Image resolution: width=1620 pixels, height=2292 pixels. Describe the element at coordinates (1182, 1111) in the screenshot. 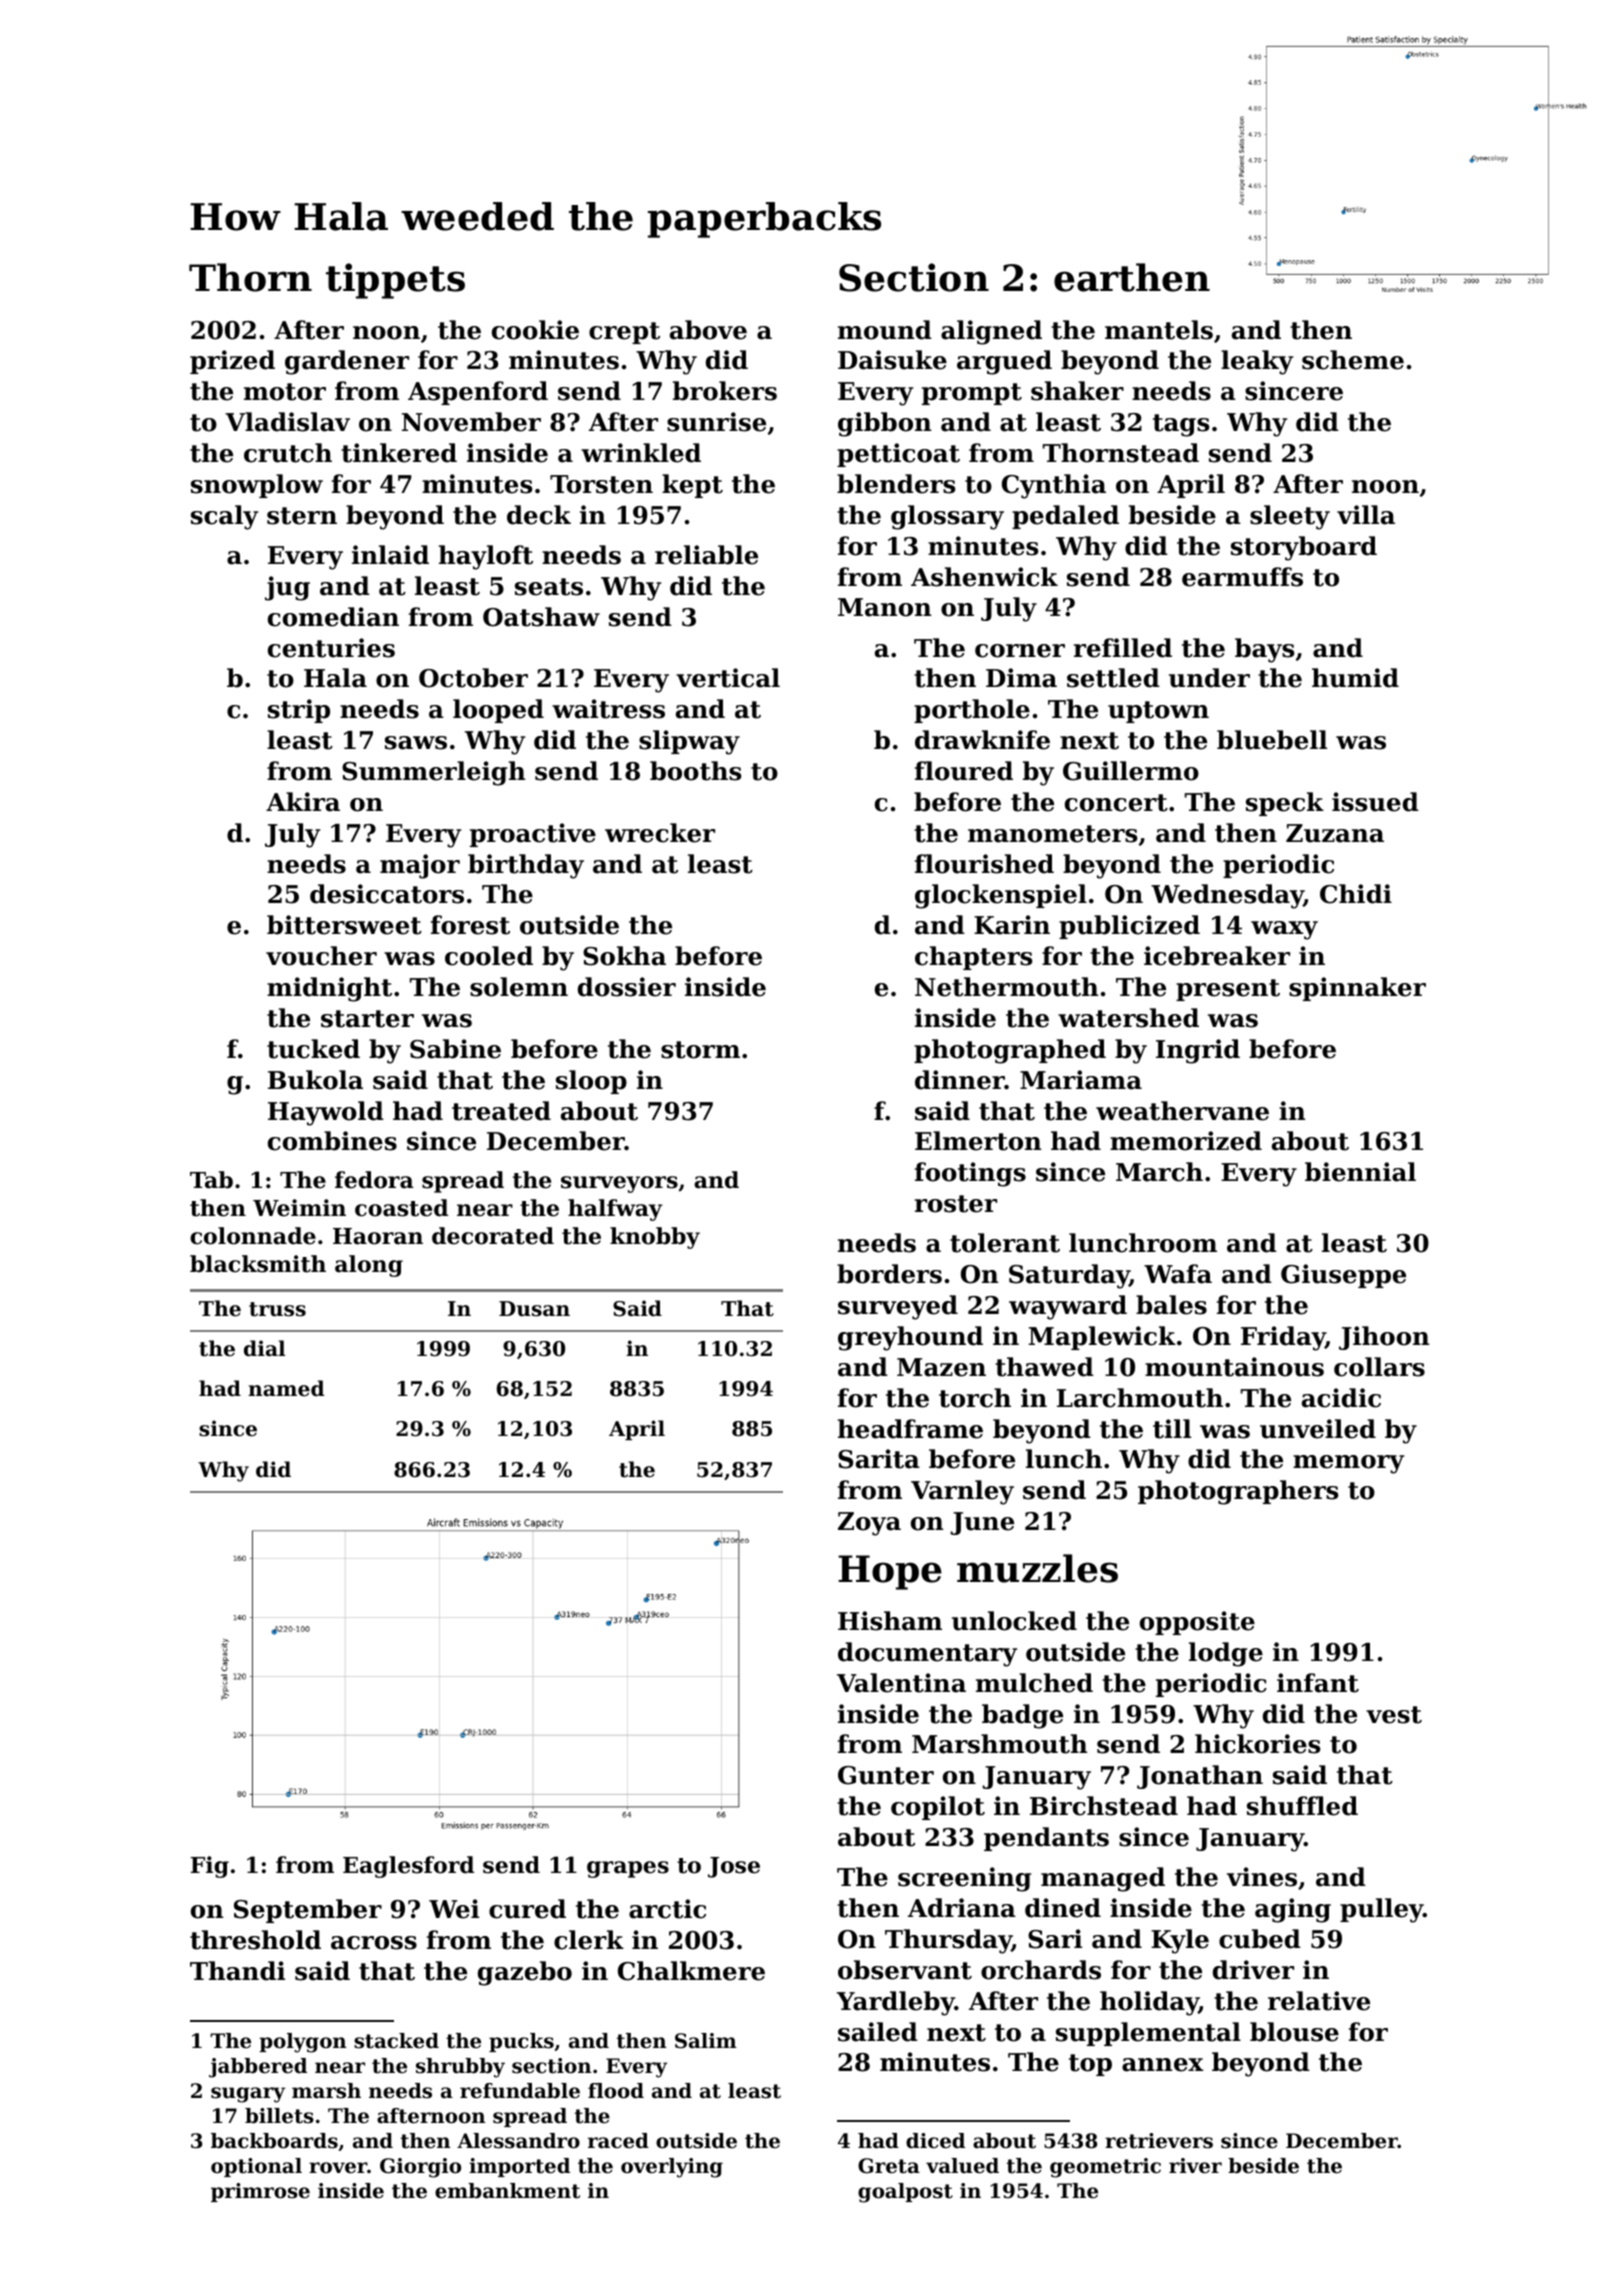

I see `weathervane` at that location.
